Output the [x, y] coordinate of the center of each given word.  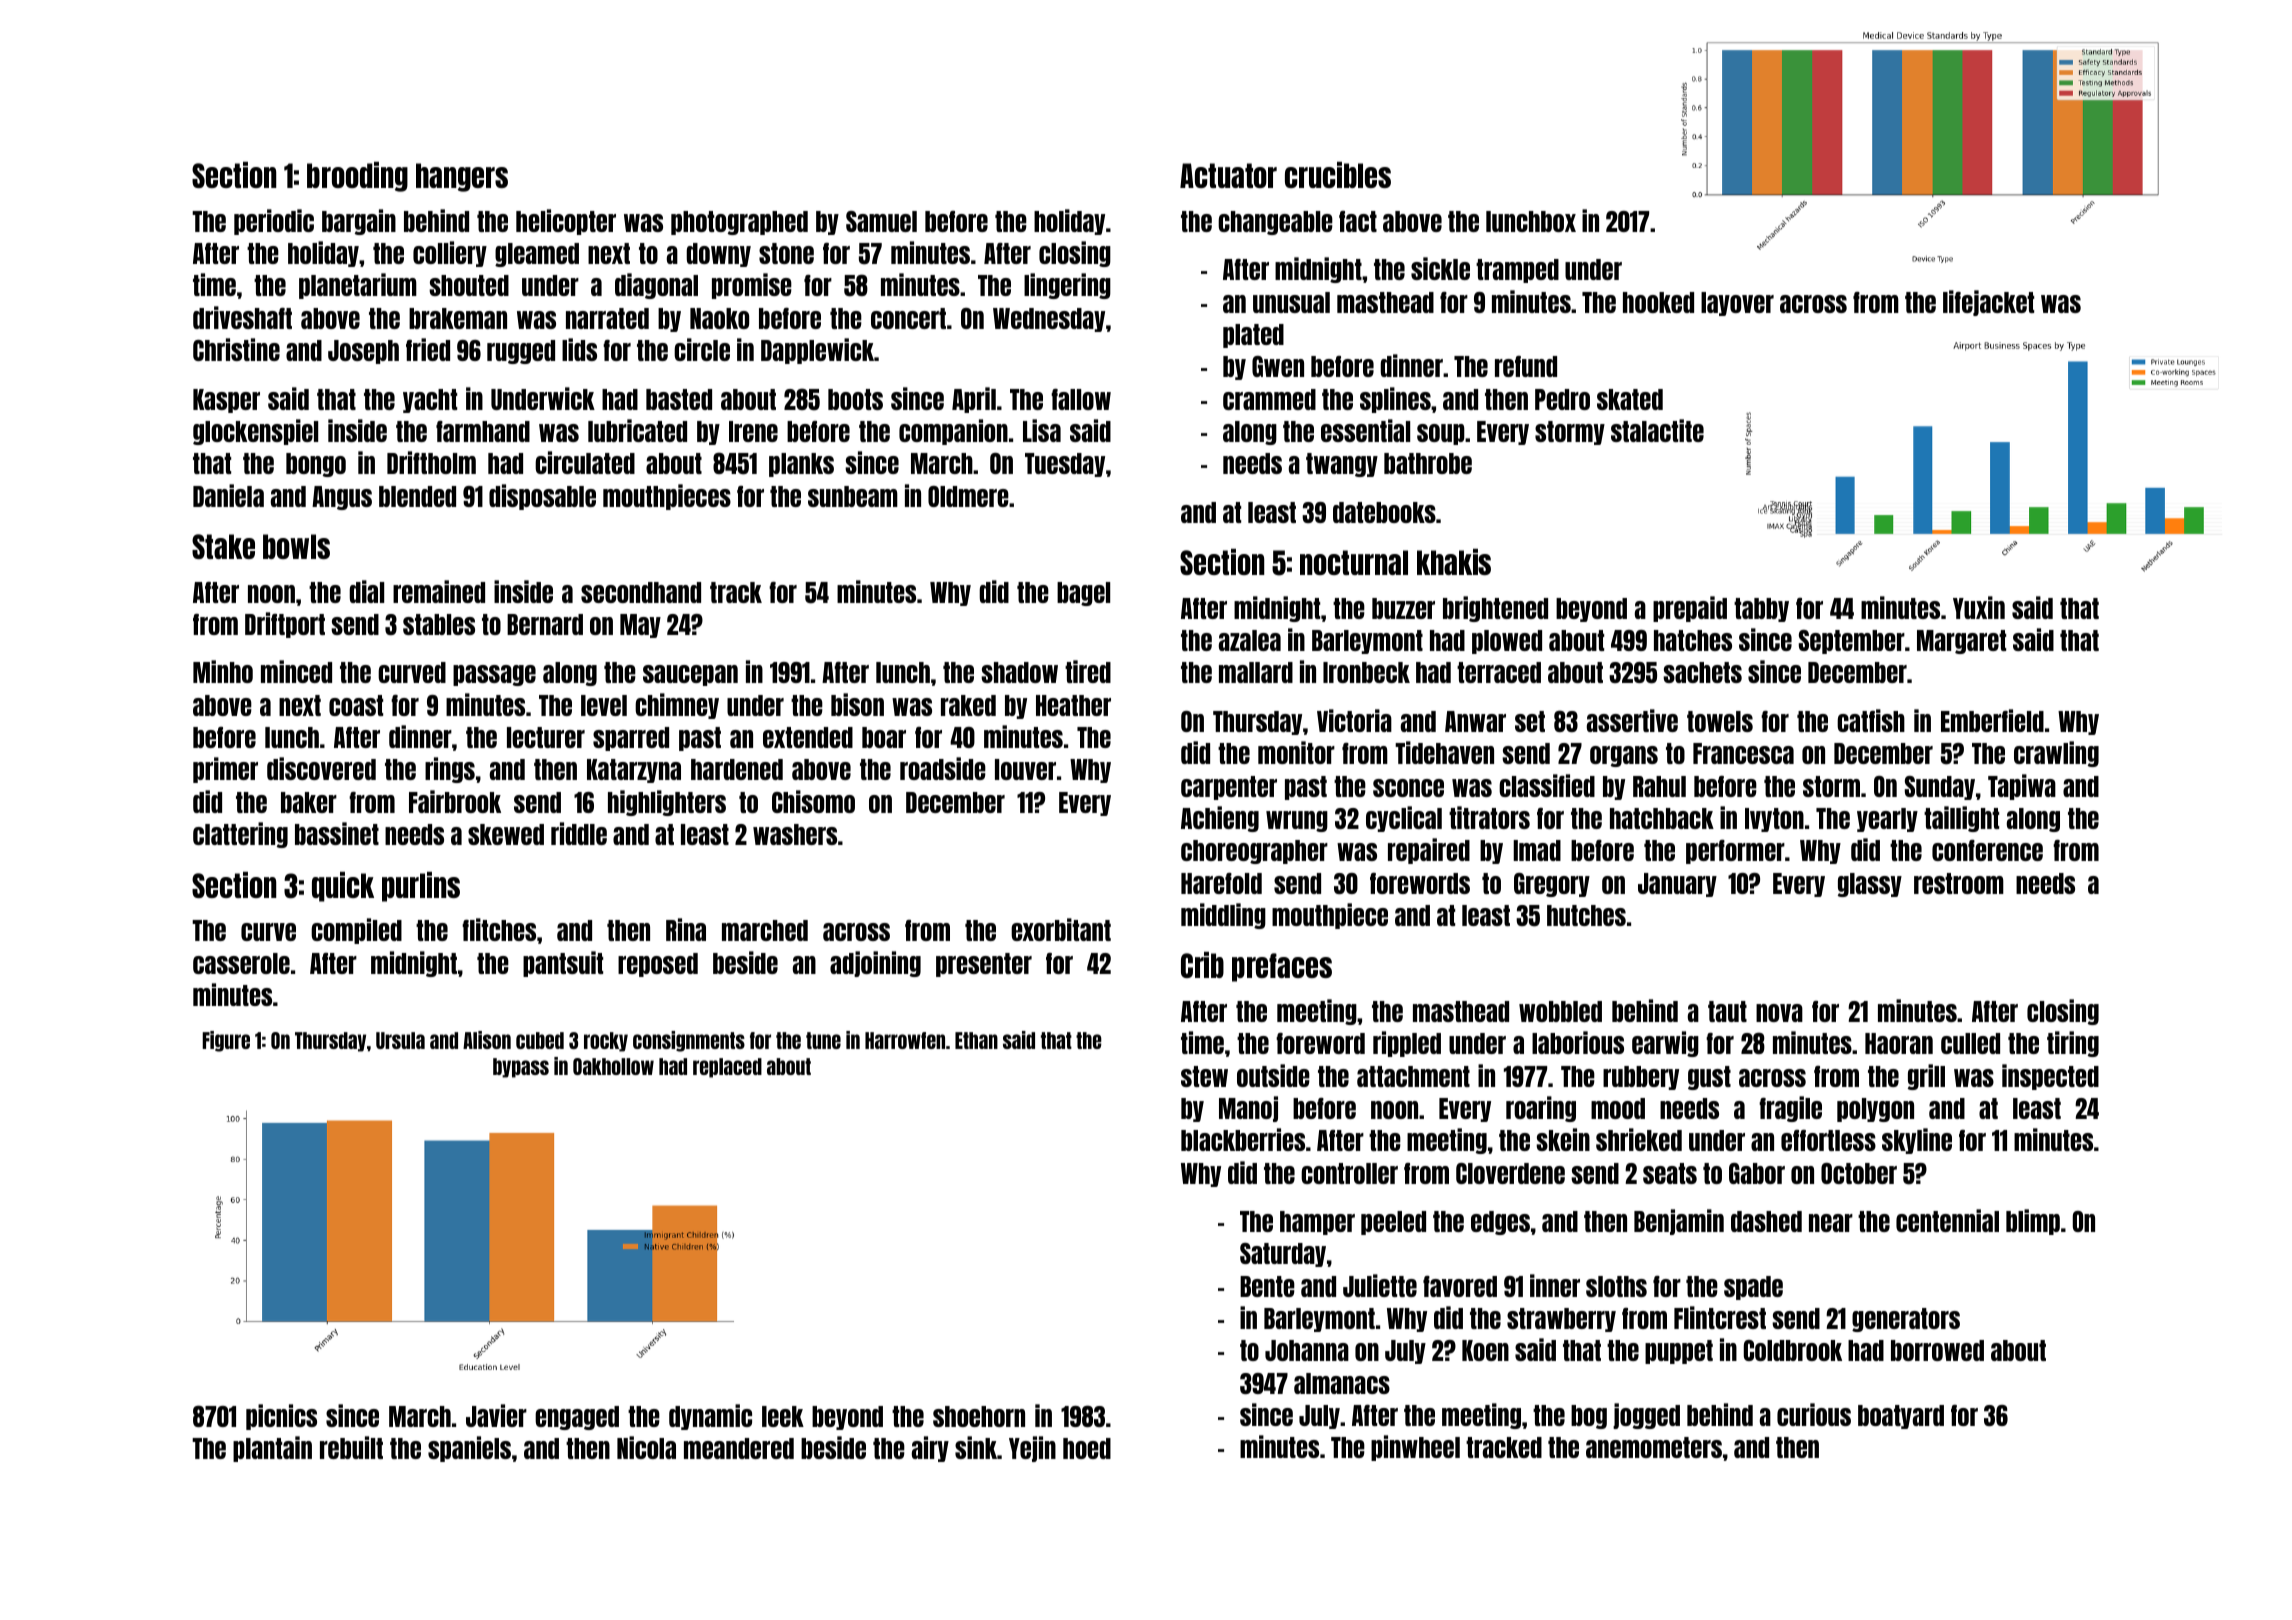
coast [356, 705]
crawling [2056, 754]
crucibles [1338, 175]
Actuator [1228, 175]
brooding [357, 177]
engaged [577, 1418]
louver [1025, 769]
